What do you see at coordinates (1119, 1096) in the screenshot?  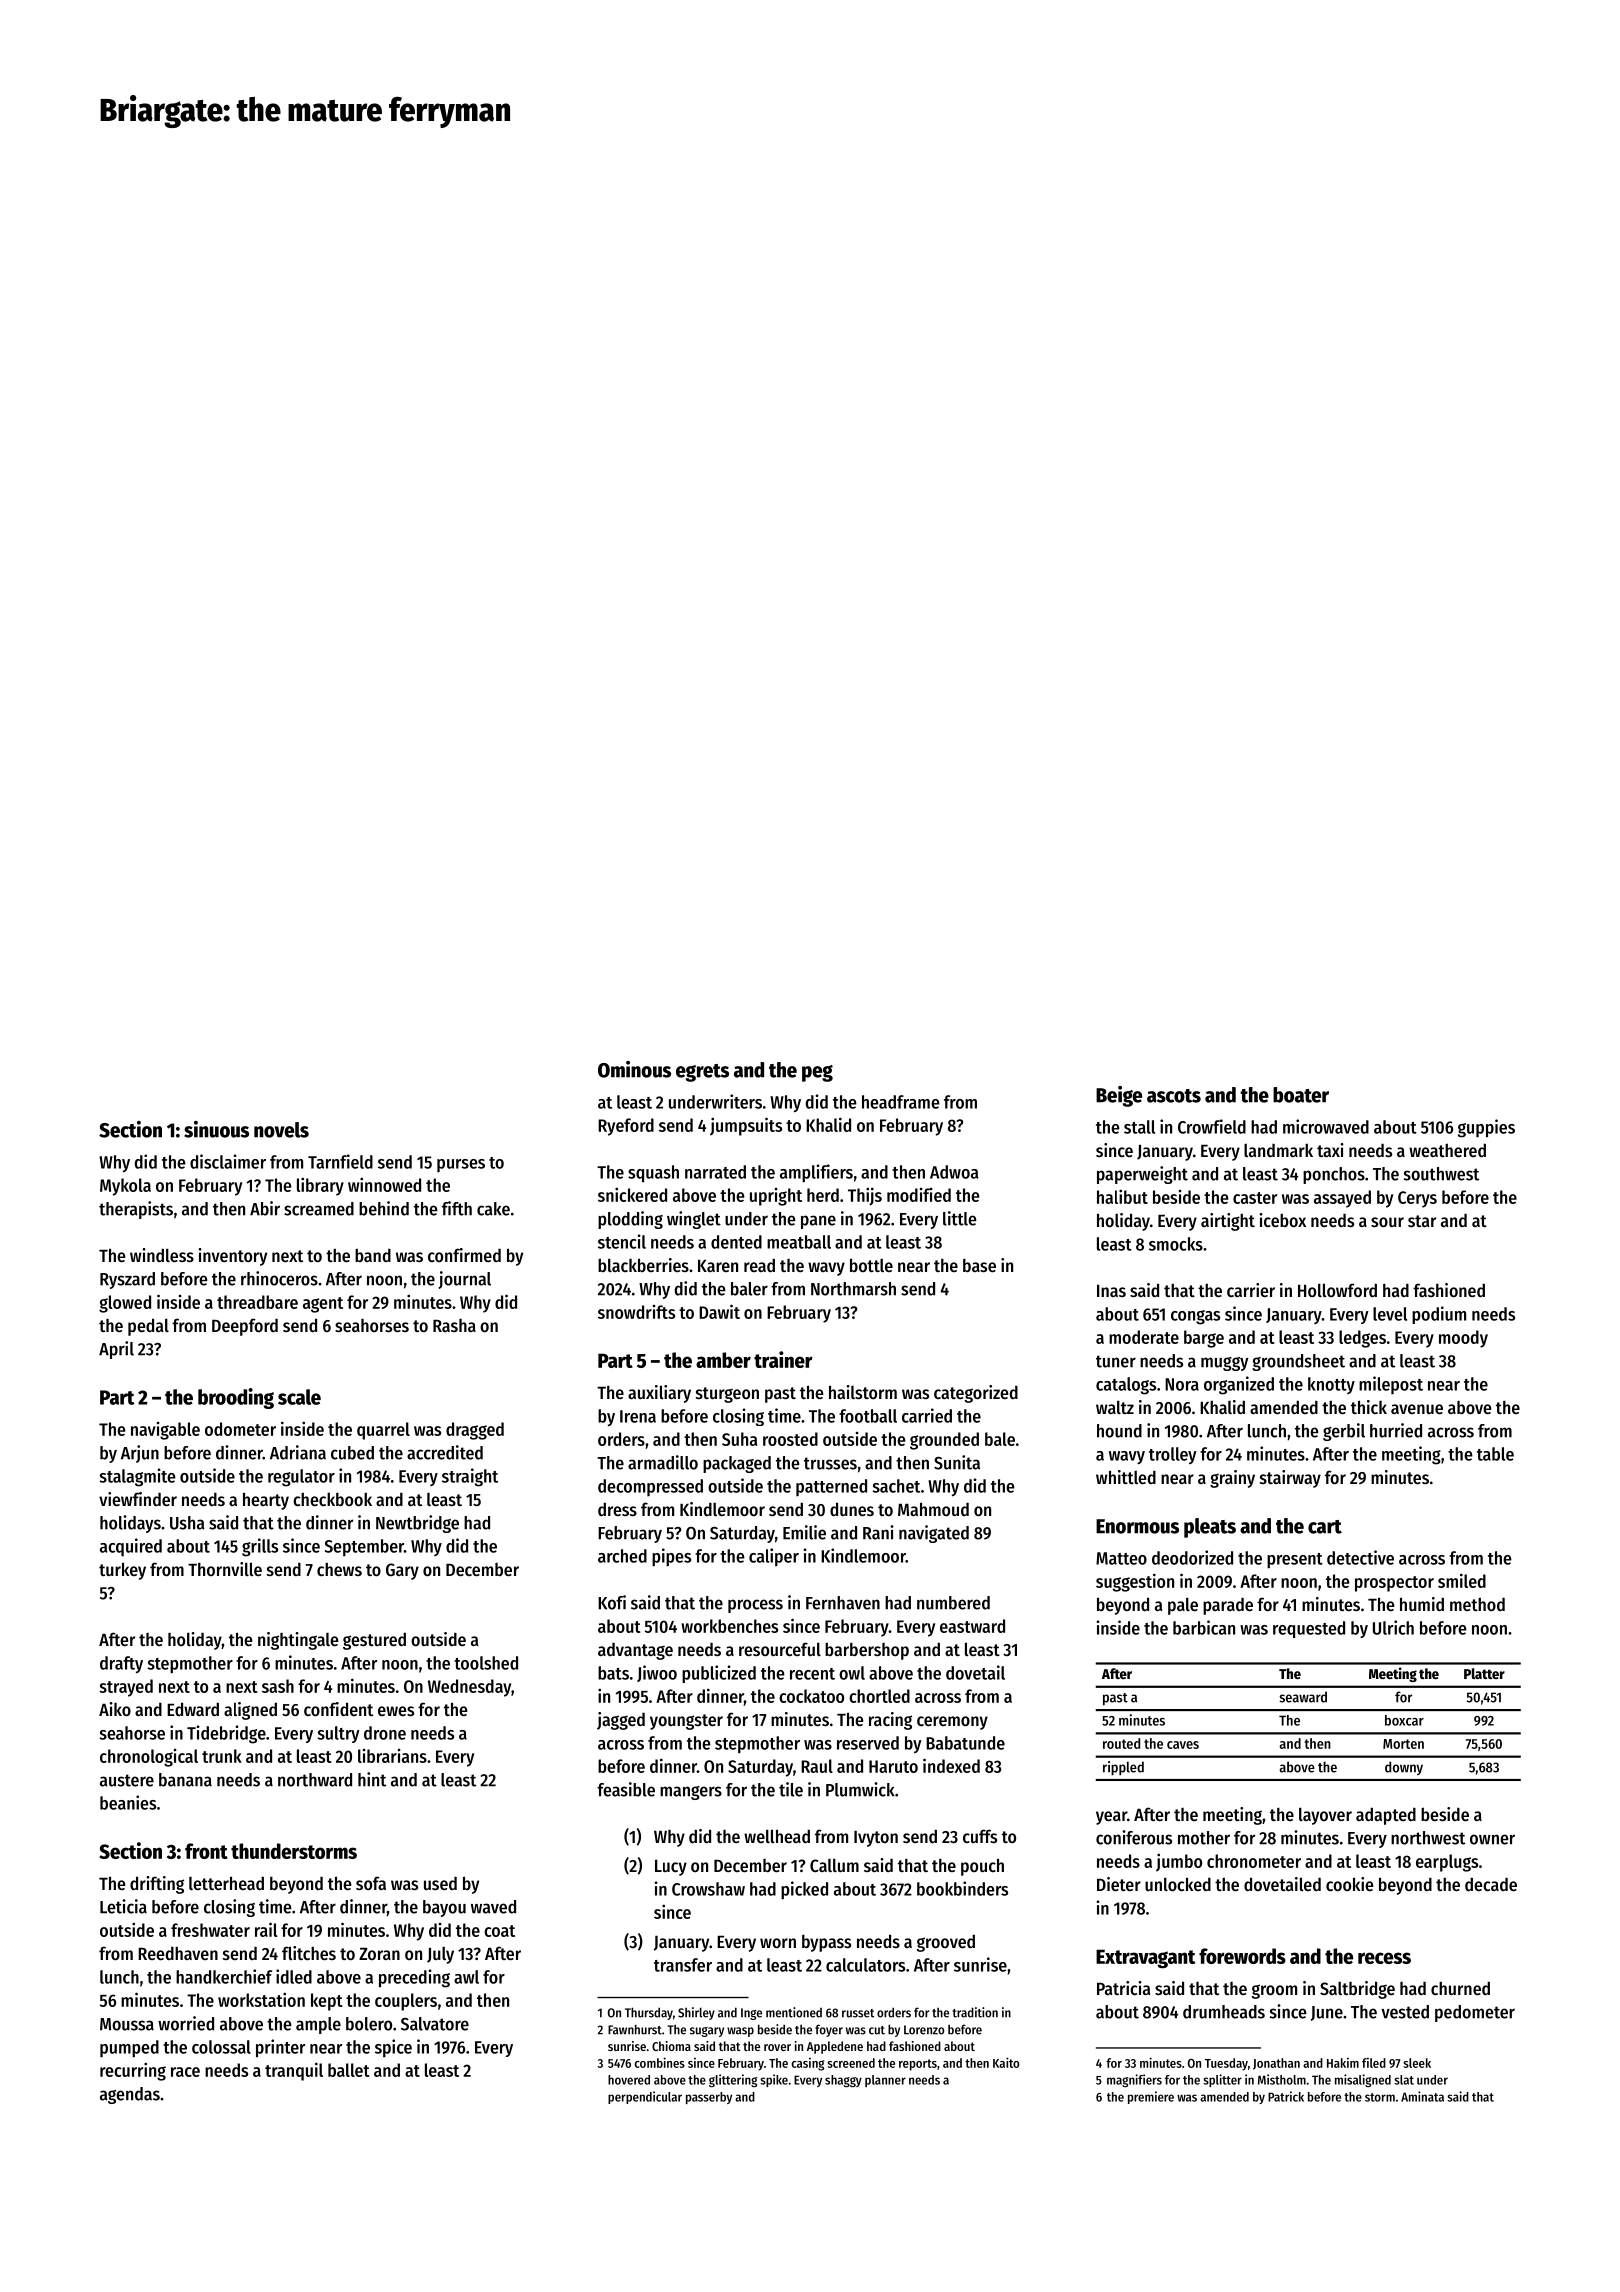 I see `Beige` at bounding box center [1119, 1096].
